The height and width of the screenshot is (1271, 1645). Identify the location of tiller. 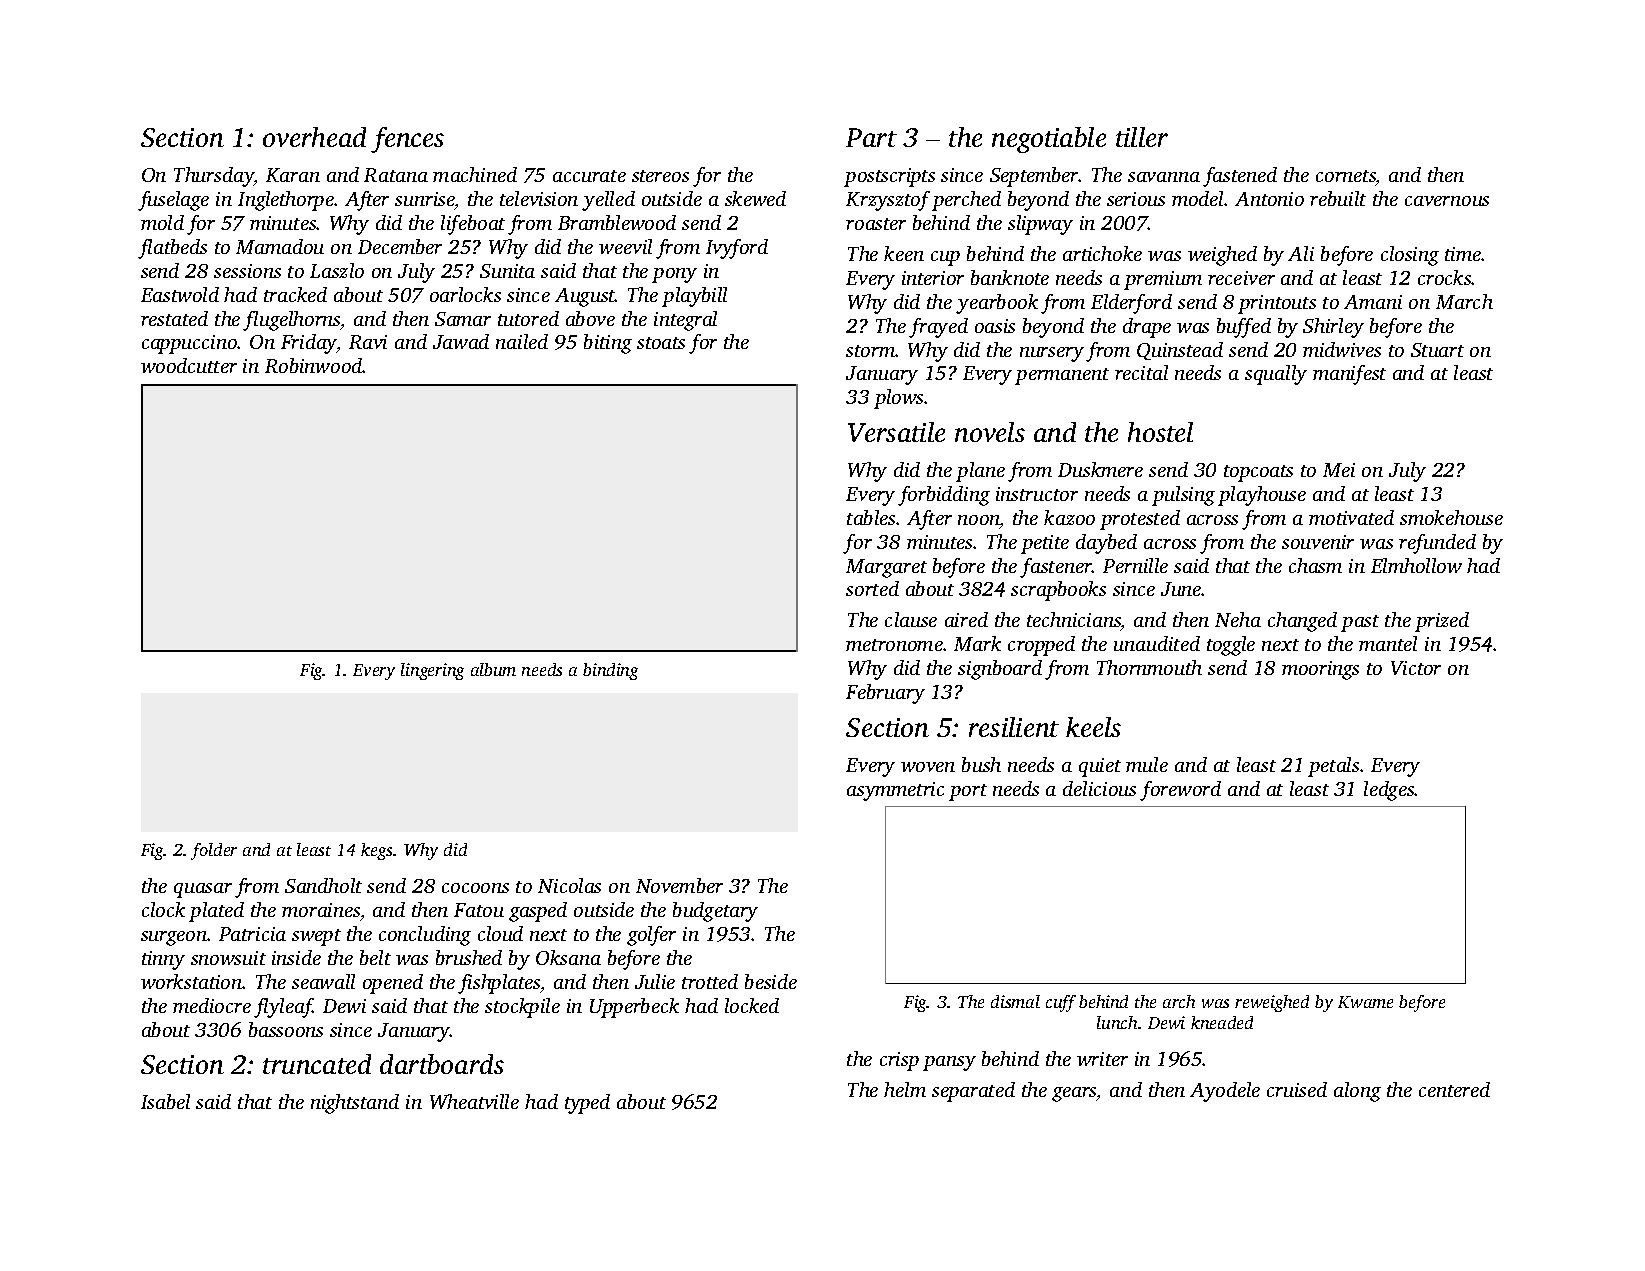
(1142, 137).
